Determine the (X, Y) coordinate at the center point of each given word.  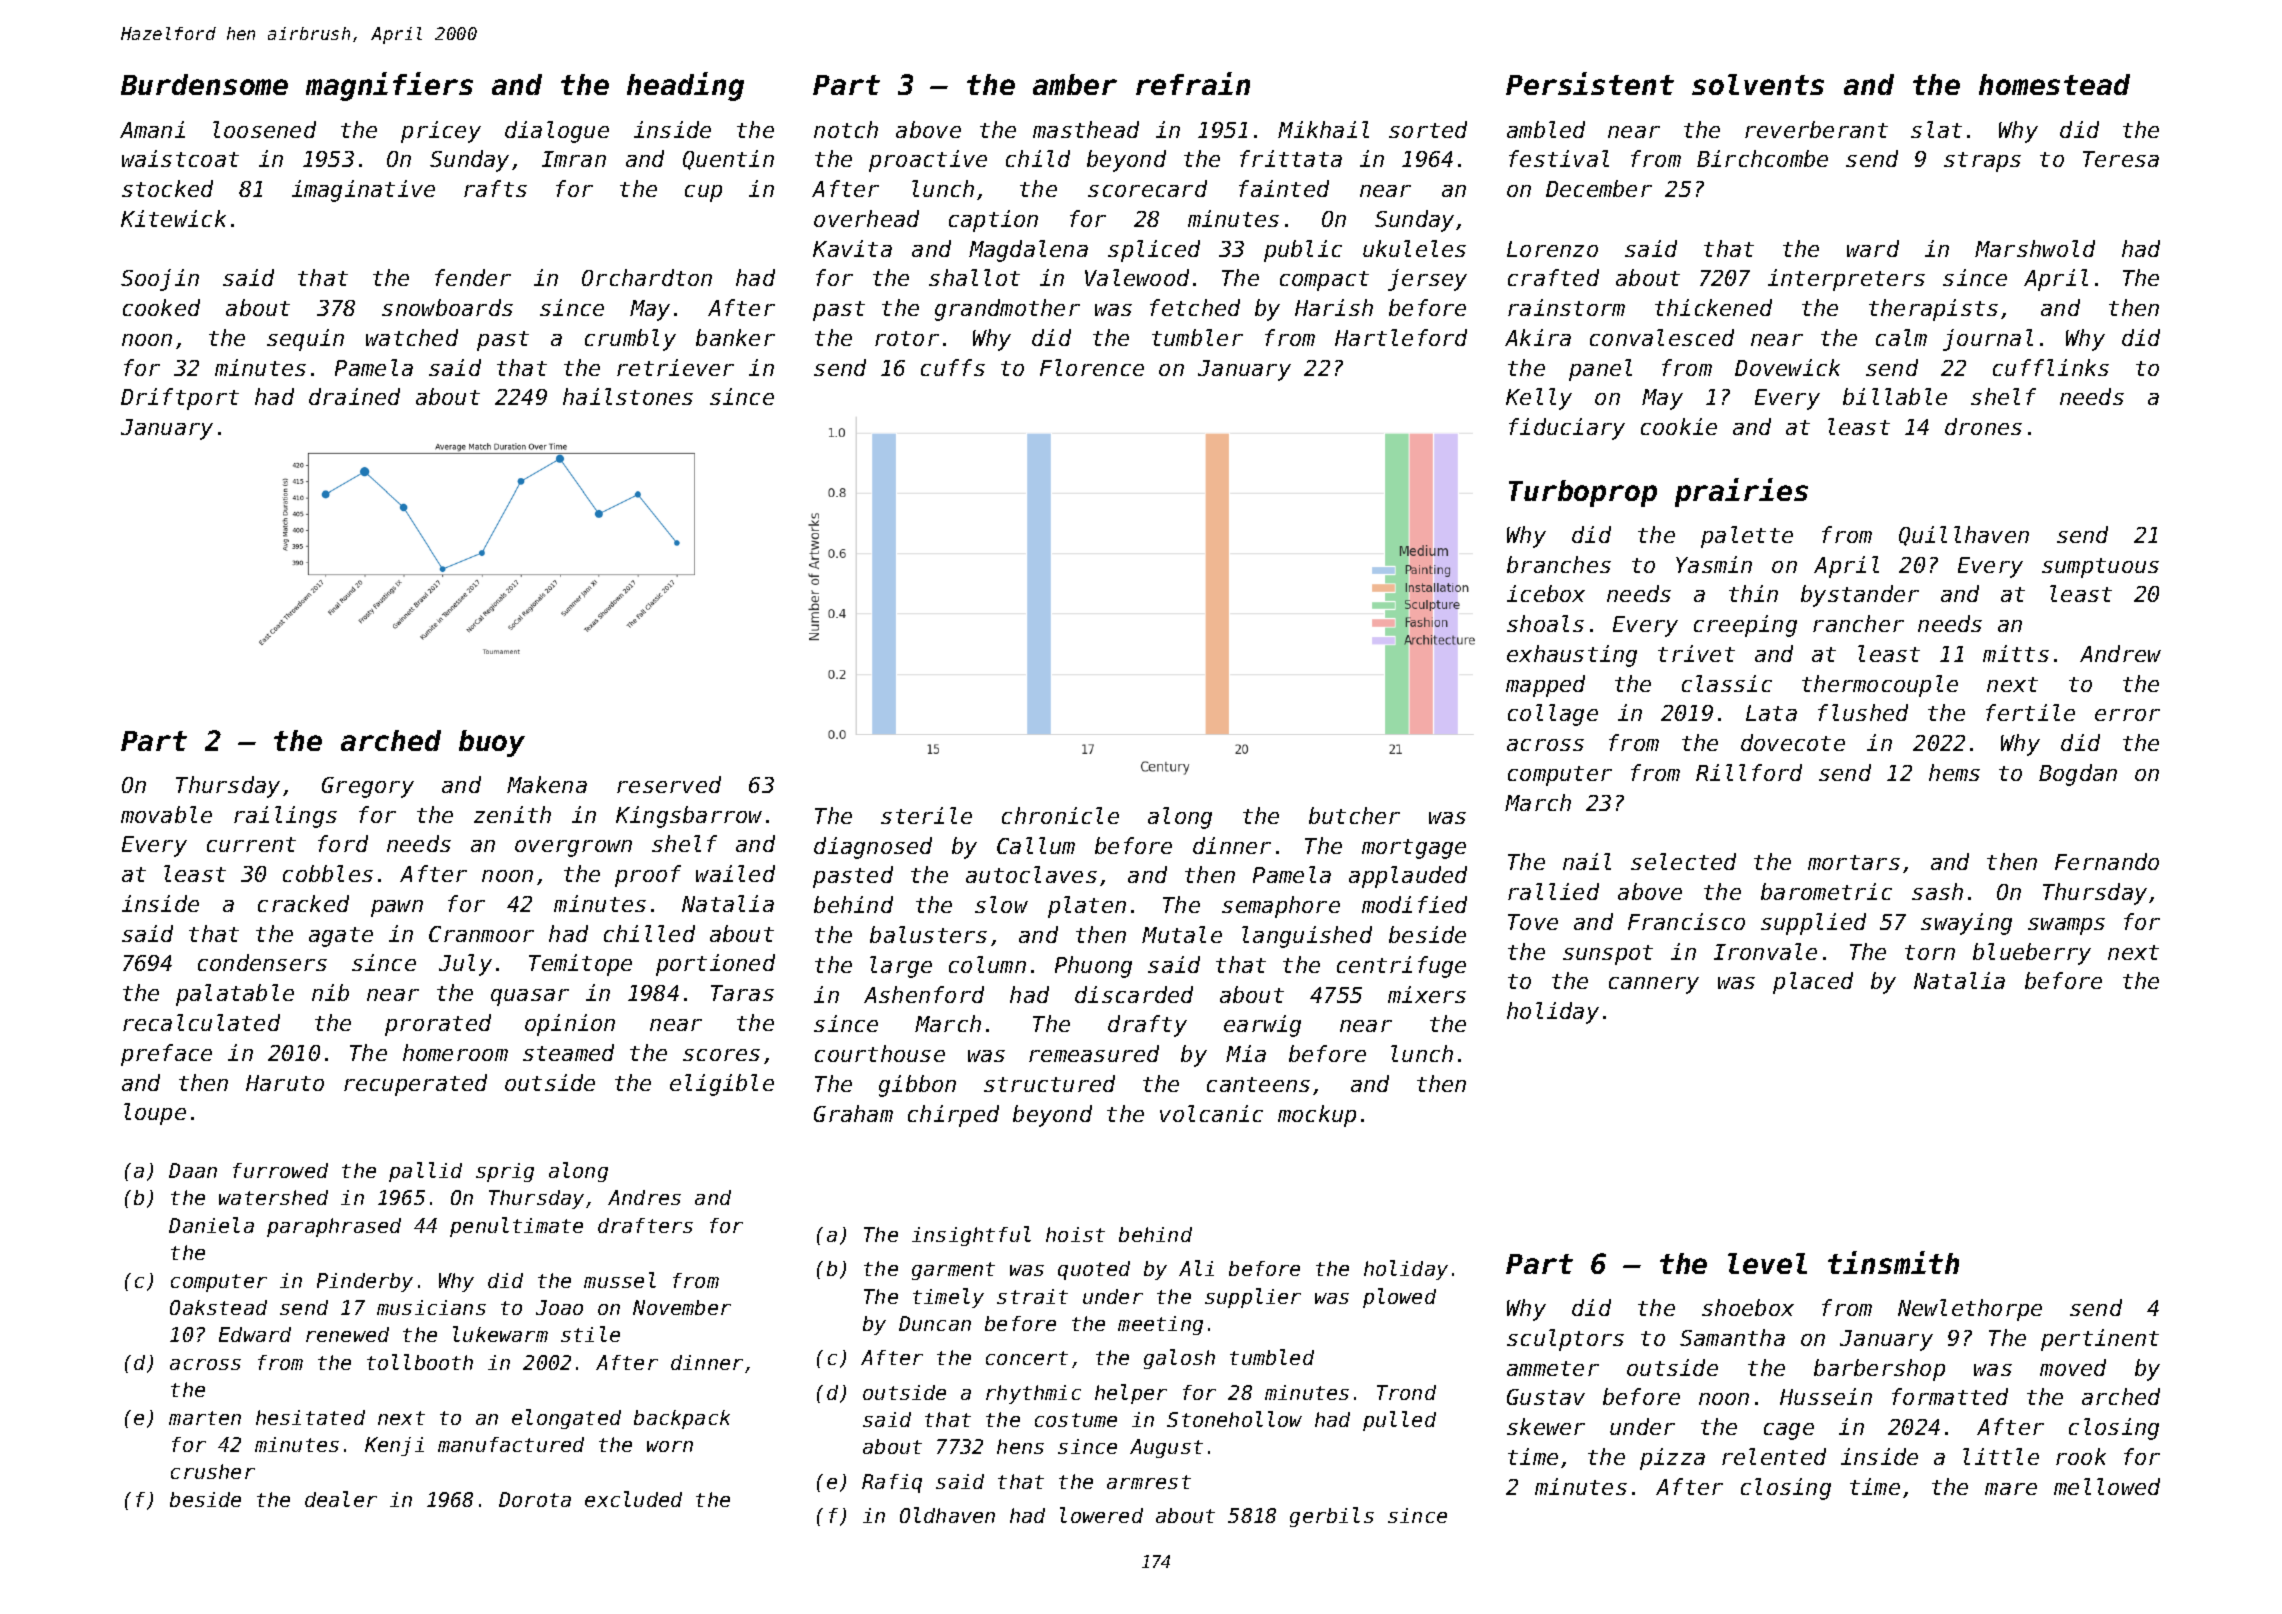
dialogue (557, 132)
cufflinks (2051, 367)
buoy (492, 743)
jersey (1427, 280)
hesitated (310, 1417)
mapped (1545, 686)
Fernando (2107, 861)
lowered (1101, 1515)
